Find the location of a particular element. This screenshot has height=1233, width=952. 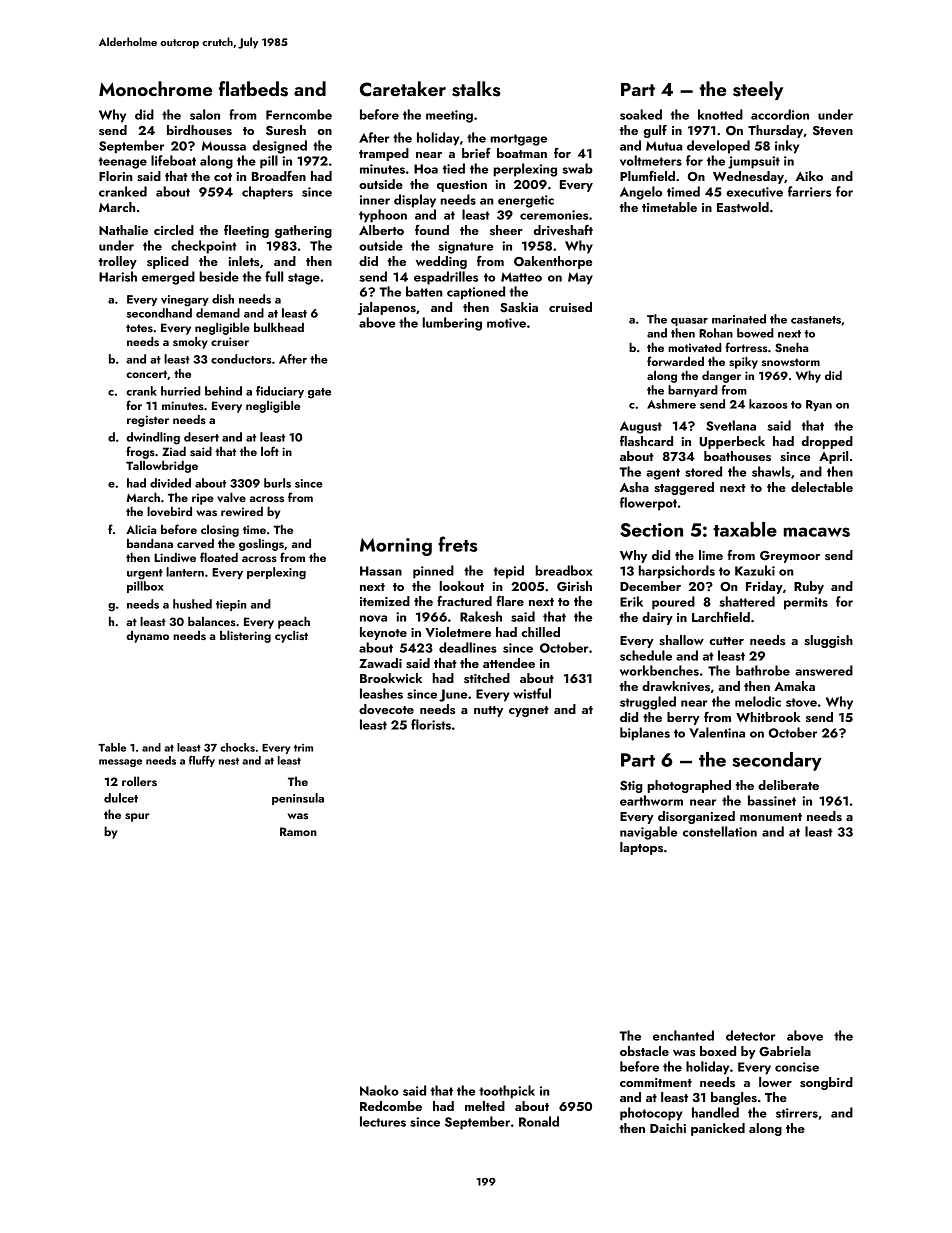

bulkhead is located at coordinates (279, 327).
